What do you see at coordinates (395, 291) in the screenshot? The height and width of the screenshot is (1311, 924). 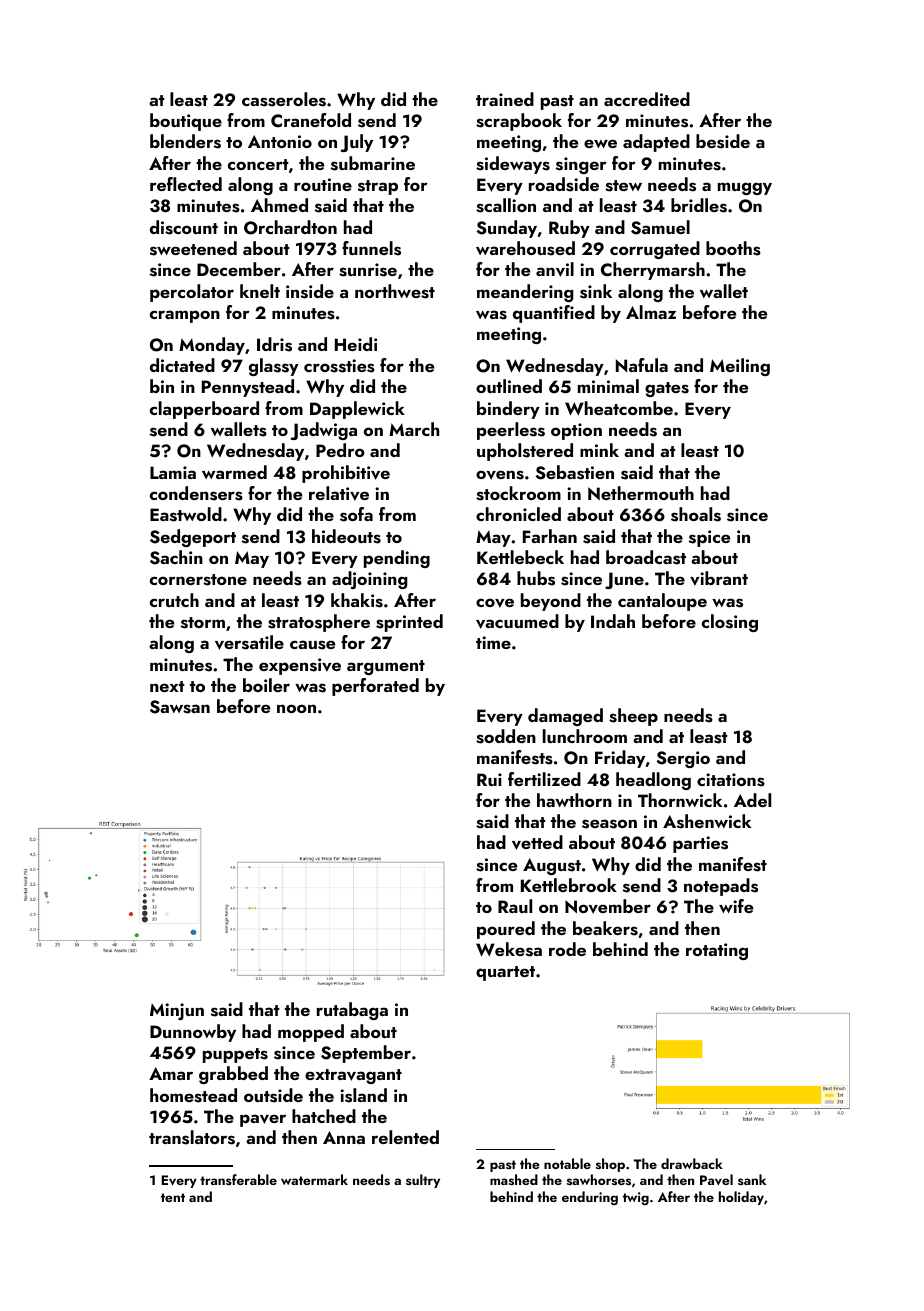 I see `northwest` at bounding box center [395, 291].
